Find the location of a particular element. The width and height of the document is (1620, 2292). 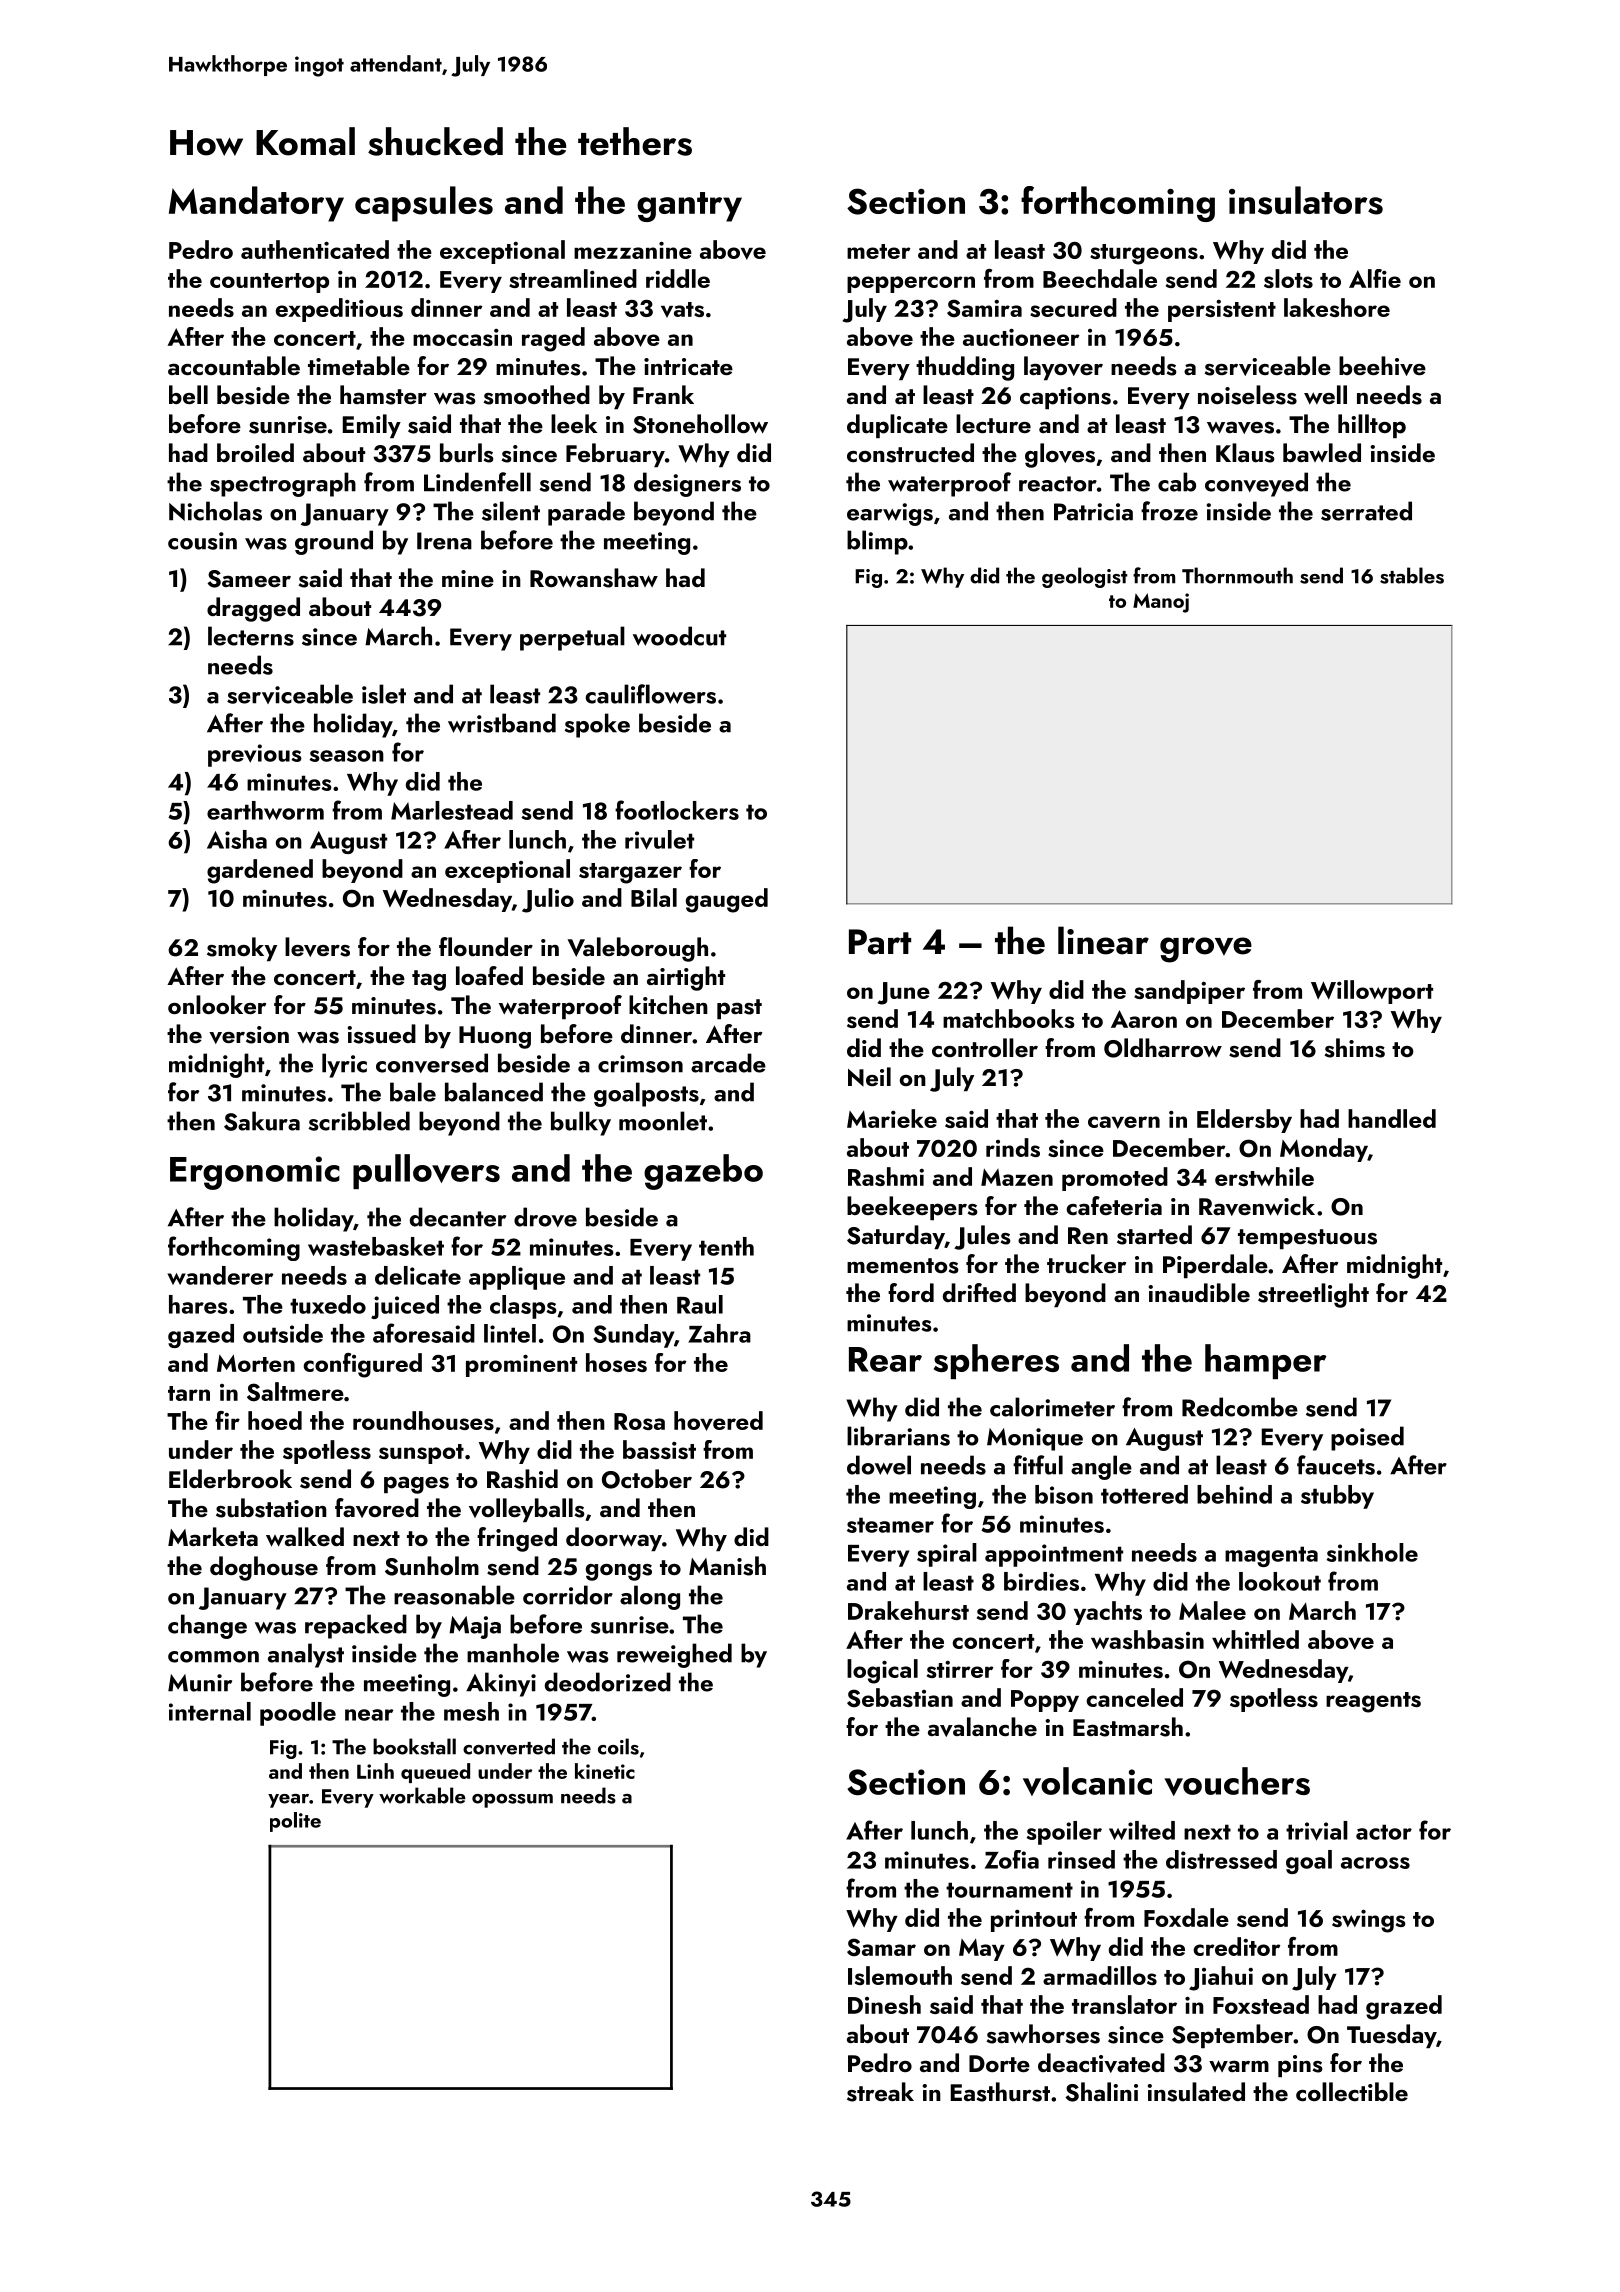

roundhouses is located at coordinates (423, 1420).
